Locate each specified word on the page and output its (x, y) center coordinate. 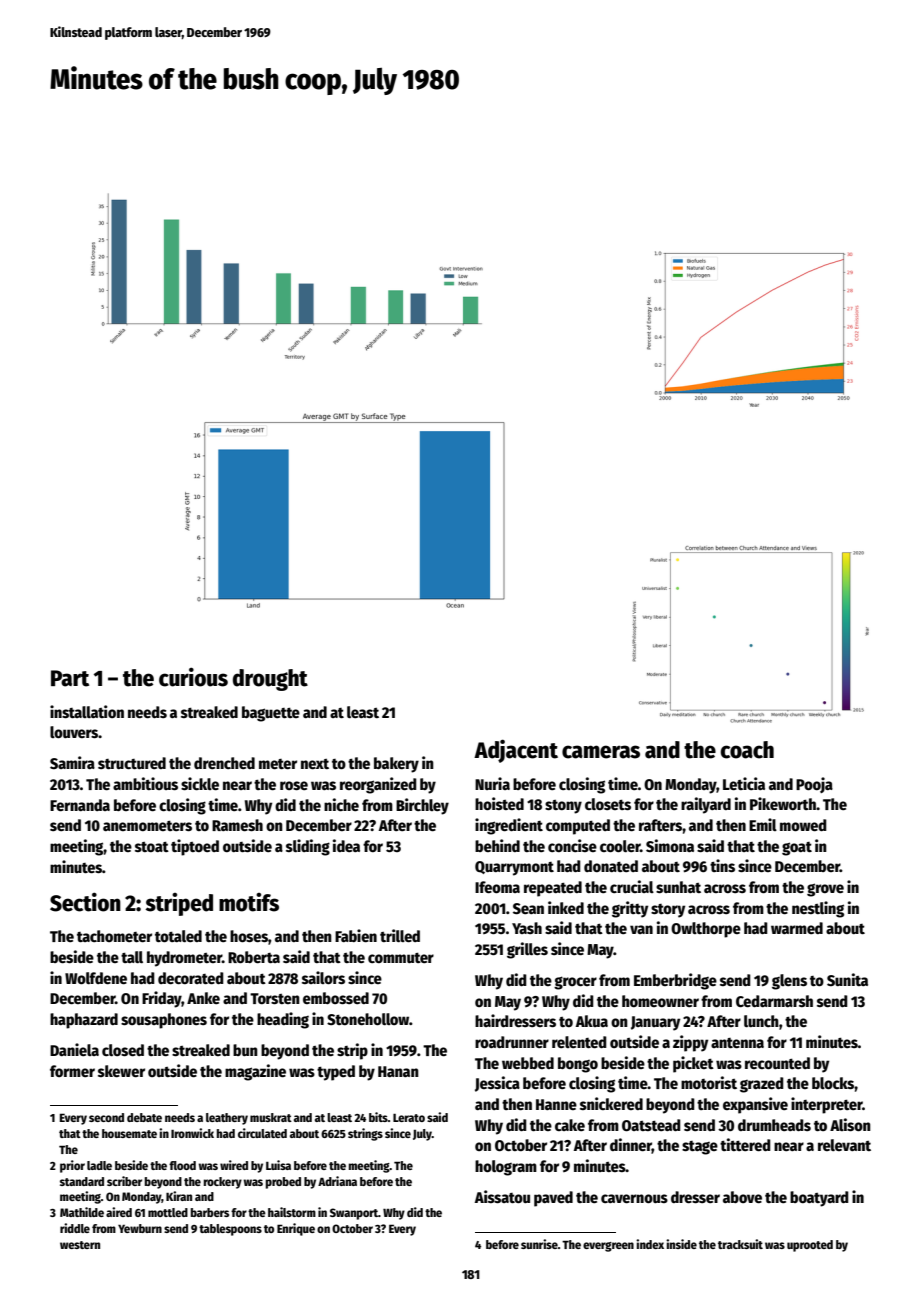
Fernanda (80, 805)
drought (270, 680)
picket (693, 1064)
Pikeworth (783, 803)
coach (747, 750)
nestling (818, 909)
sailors (323, 978)
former (72, 1071)
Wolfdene (96, 978)
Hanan (398, 1071)
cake (570, 1125)
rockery (222, 1183)
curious (193, 677)
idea (346, 845)
